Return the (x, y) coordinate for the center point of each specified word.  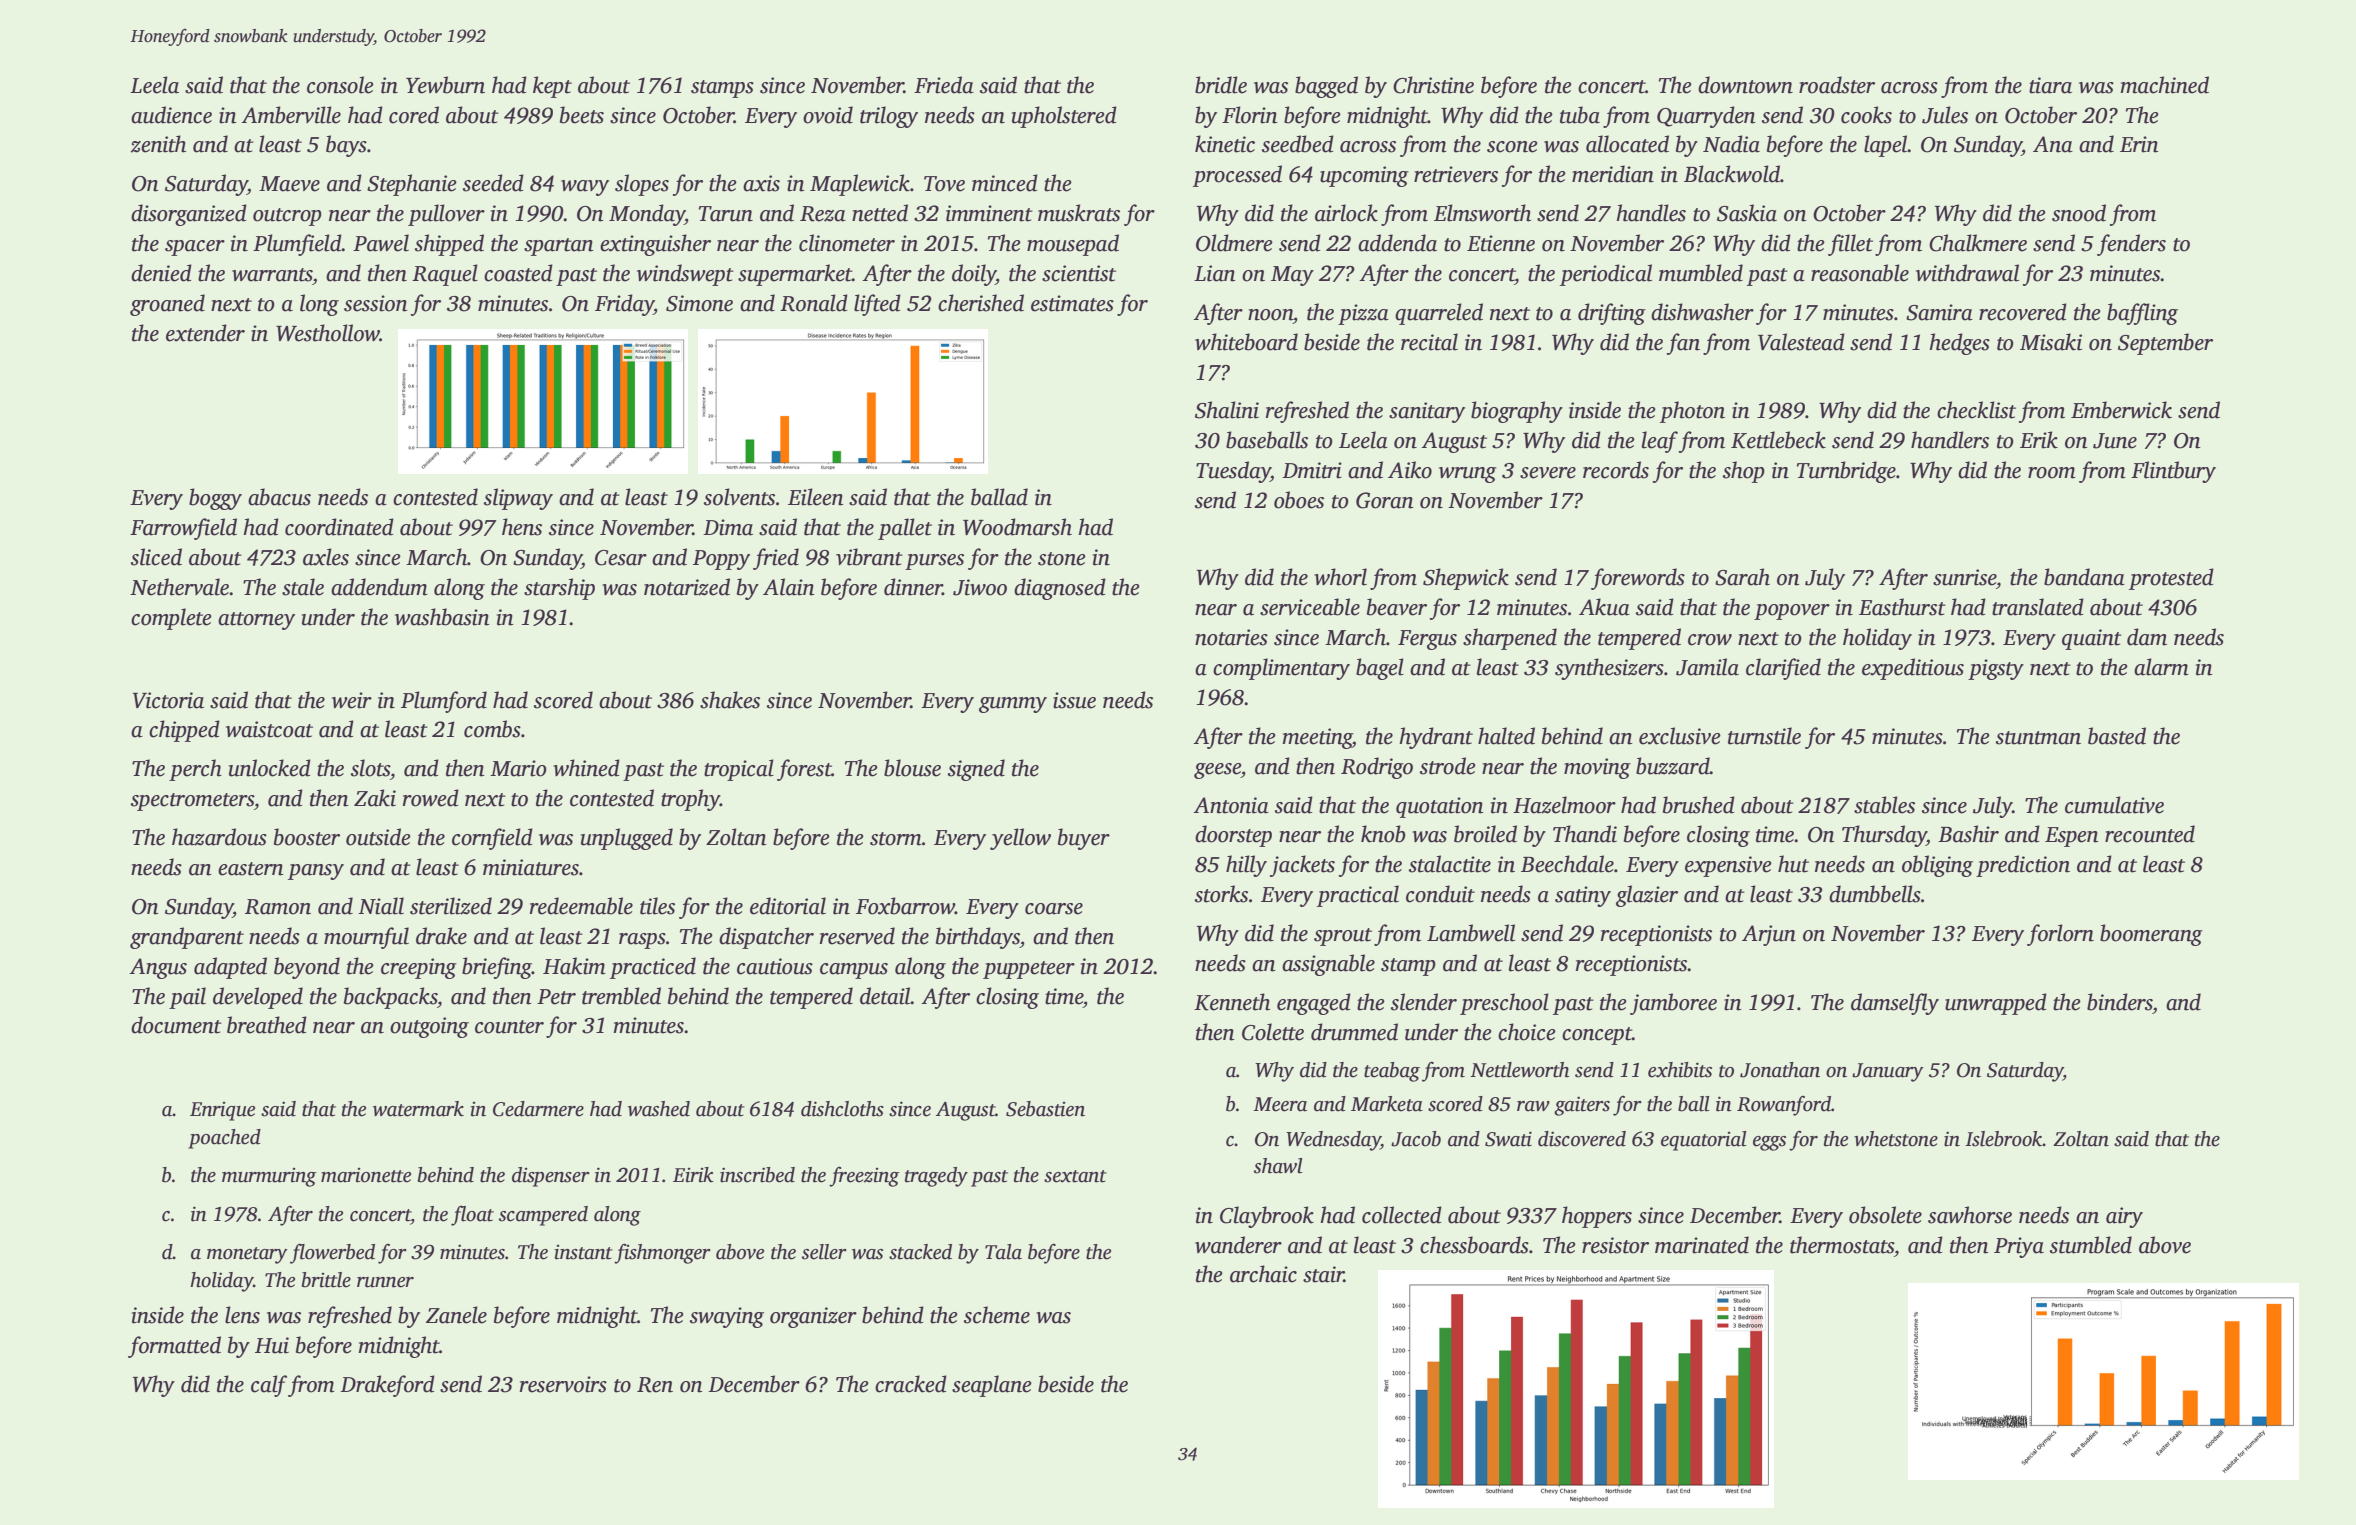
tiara (2050, 85)
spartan (559, 247)
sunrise (1964, 577)
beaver (1397, 607)
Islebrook (2004, 1139)
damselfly (1895, 1004)
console (340, 85)
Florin (1250, 115)
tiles (657, 906)
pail (187, 998)
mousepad (1073, 245)
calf (269, 1386)
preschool (1504, 1004)
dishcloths (842, 1109)
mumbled (1701, 273)
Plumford (444, 702)
